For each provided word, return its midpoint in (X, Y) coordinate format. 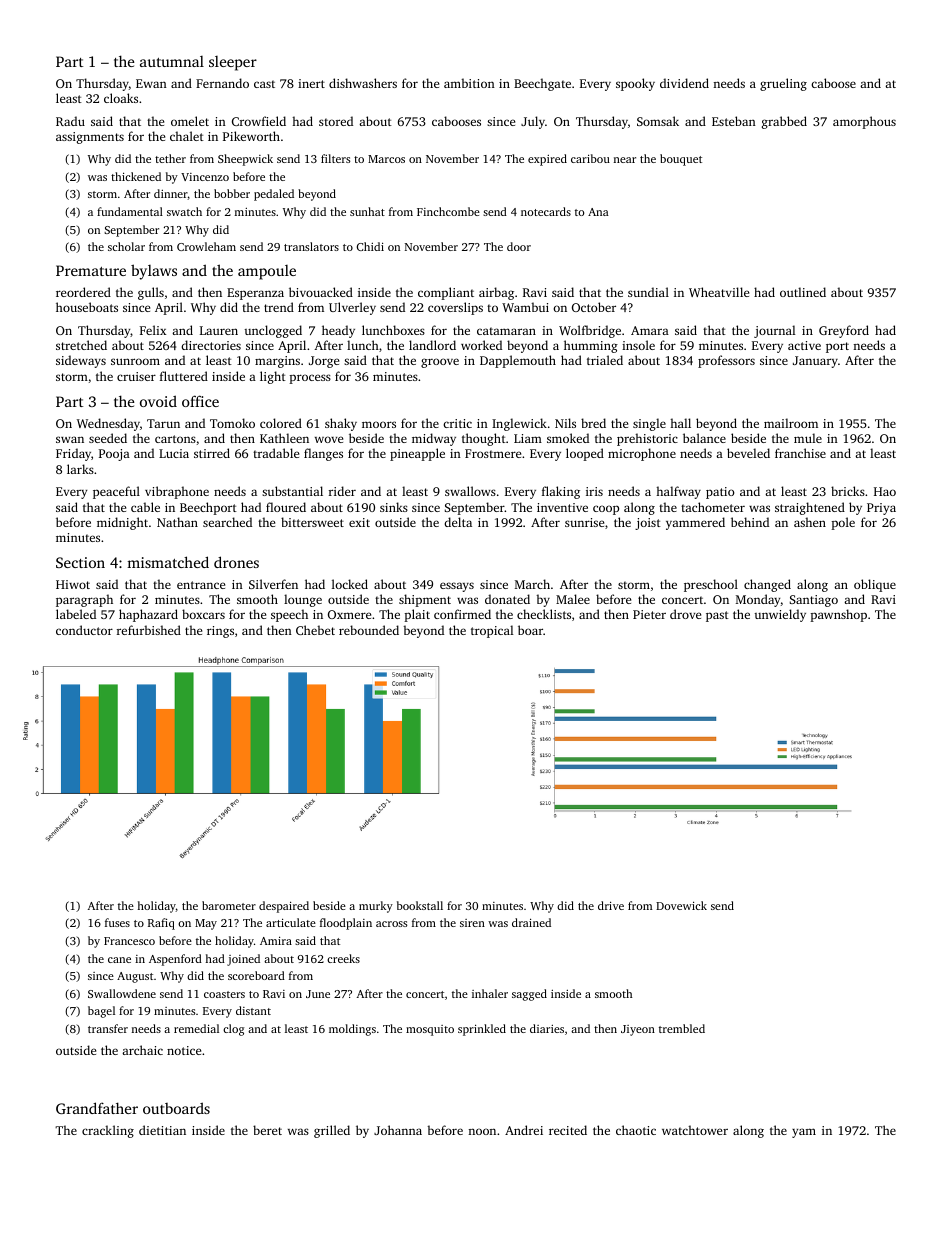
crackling (108, 1131)
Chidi (370, 246)
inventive (562, 507)
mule (808, 438)
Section (80, 562)
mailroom (791, 423)
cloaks (121, 98)
